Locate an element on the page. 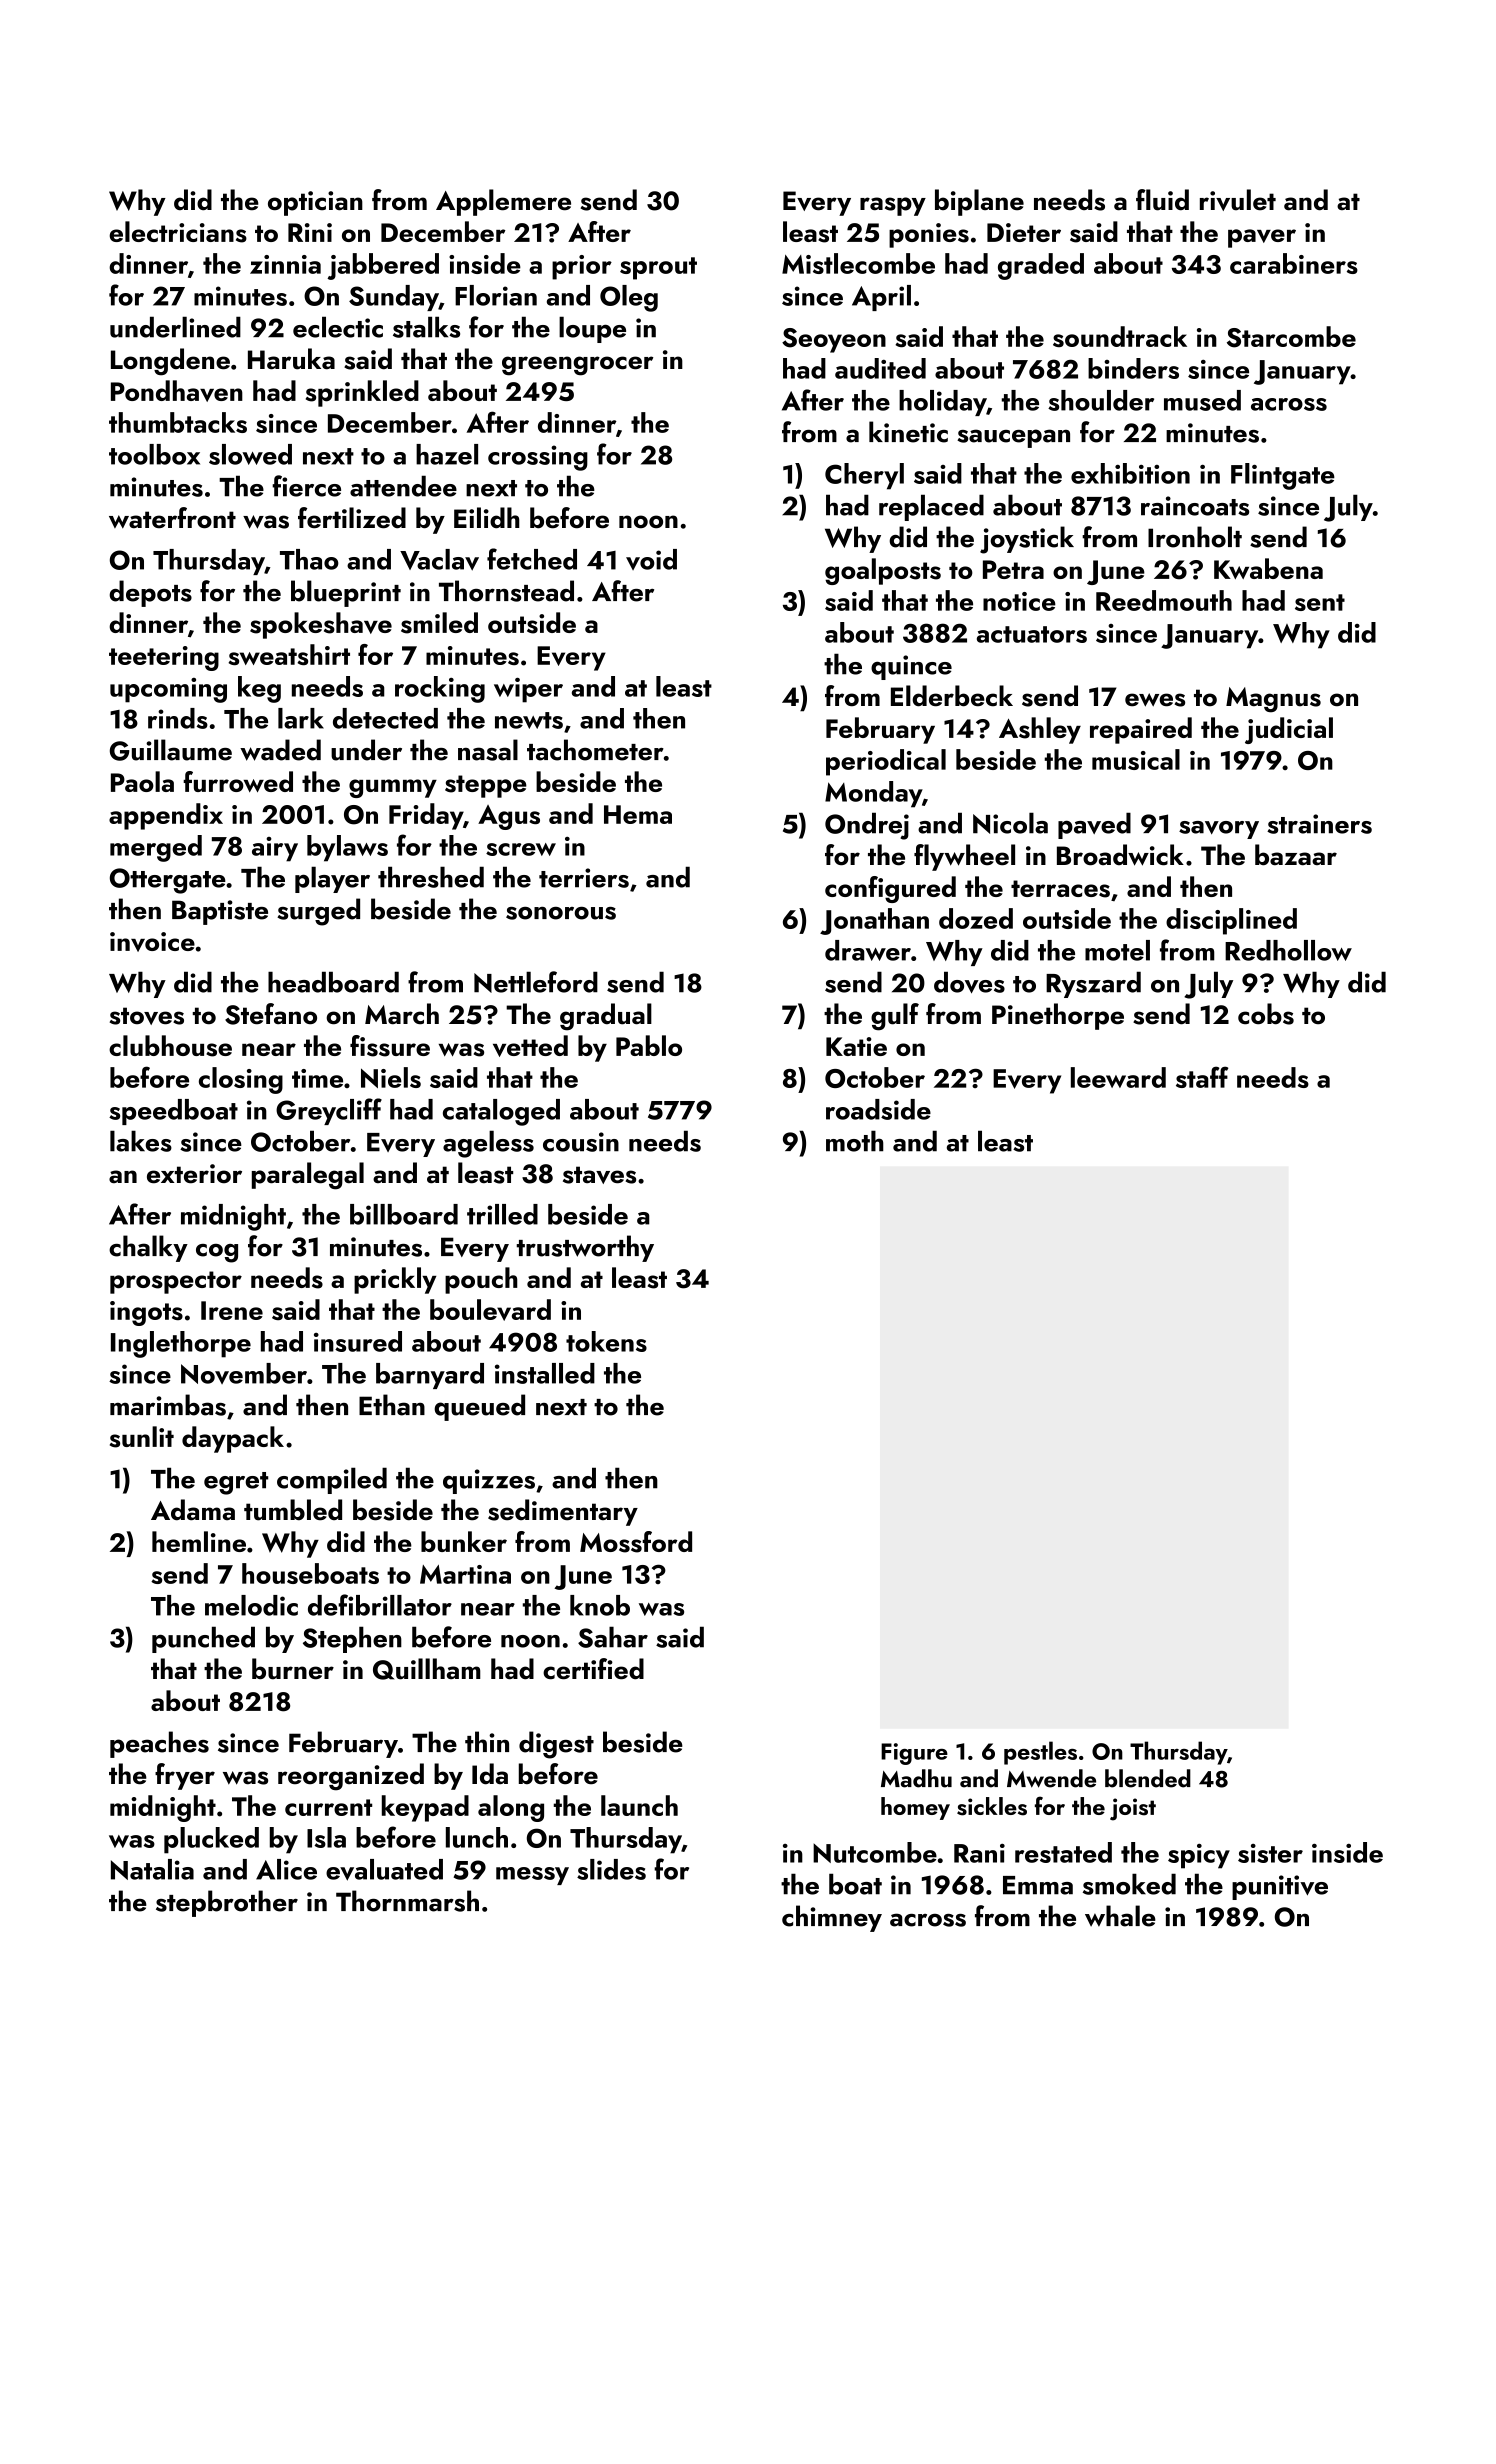 The height and width of the document is (2464, 1496). pestles is located at coordinates (1040, 1753).
